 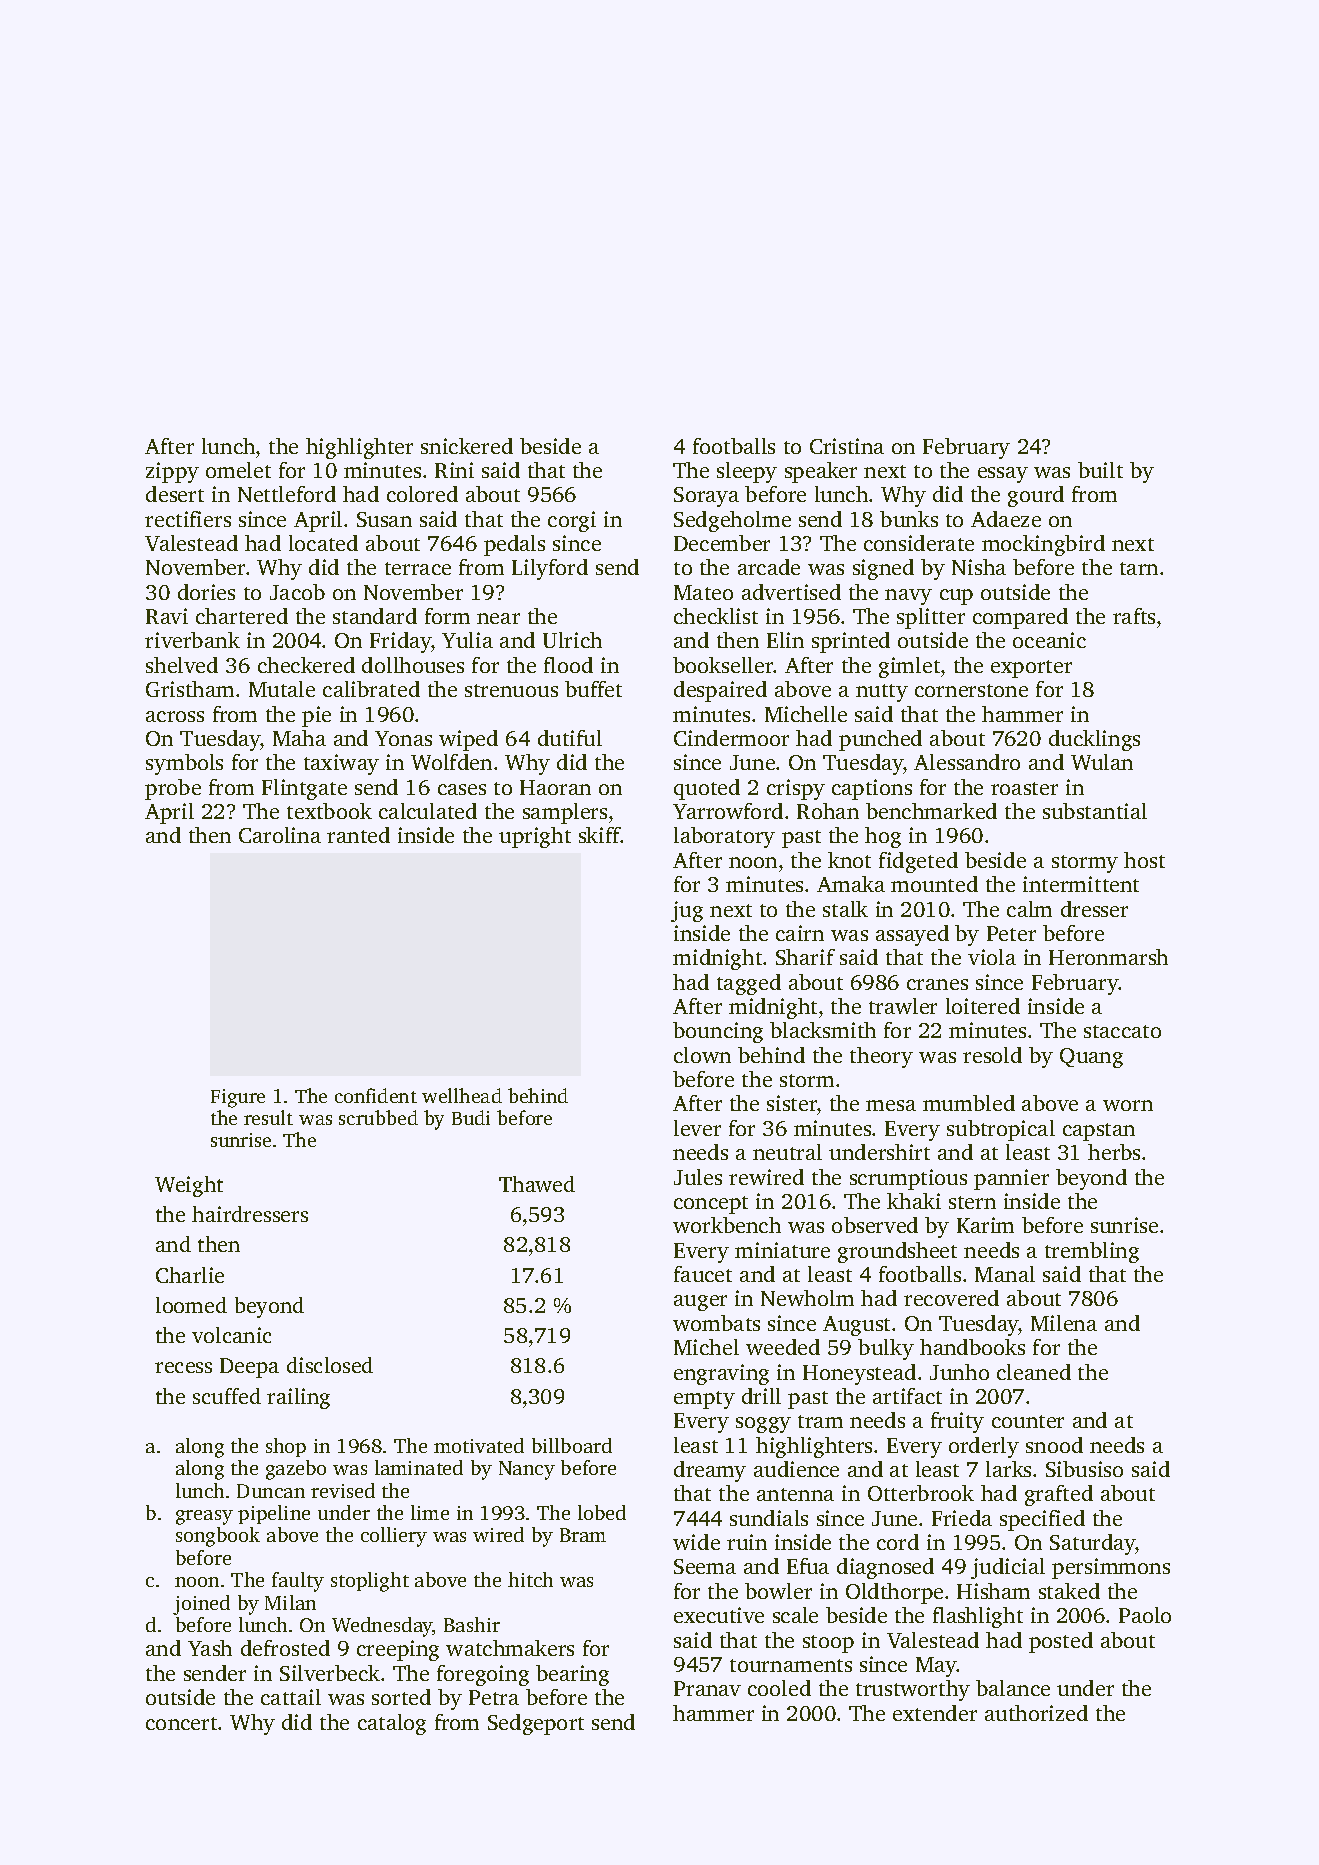 What do you see at coordinates (201, 1605) in the image?
I see `joined` at bounding box center [201, 1605].
